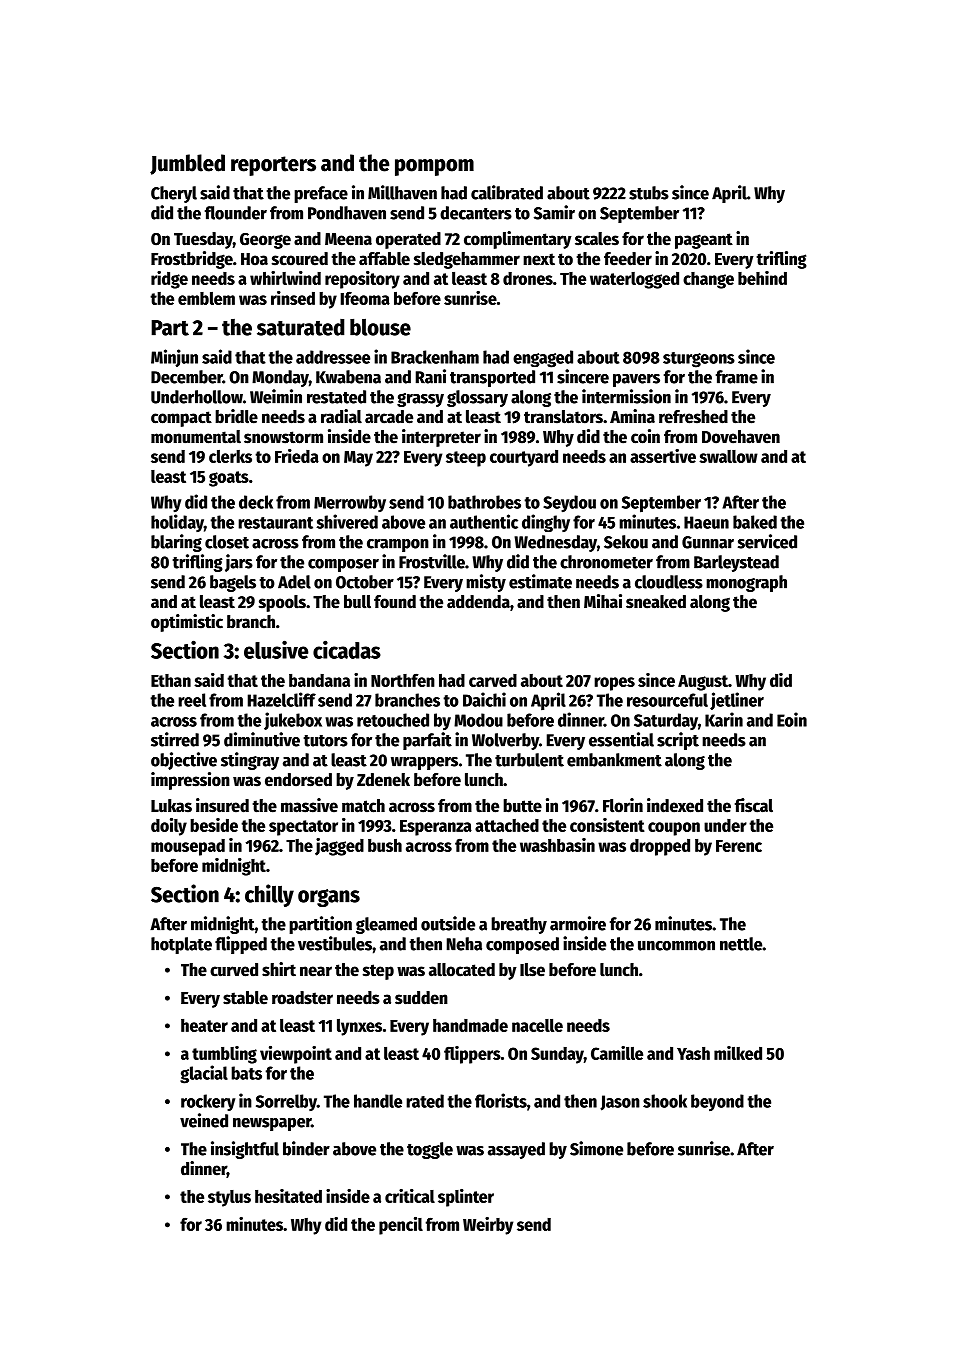 The height and width of the screenshot is (1361, 959). What do you see at coordinates (741, 944) in the screenshot?
I see `nettle` at bounding box center [741, 944].
